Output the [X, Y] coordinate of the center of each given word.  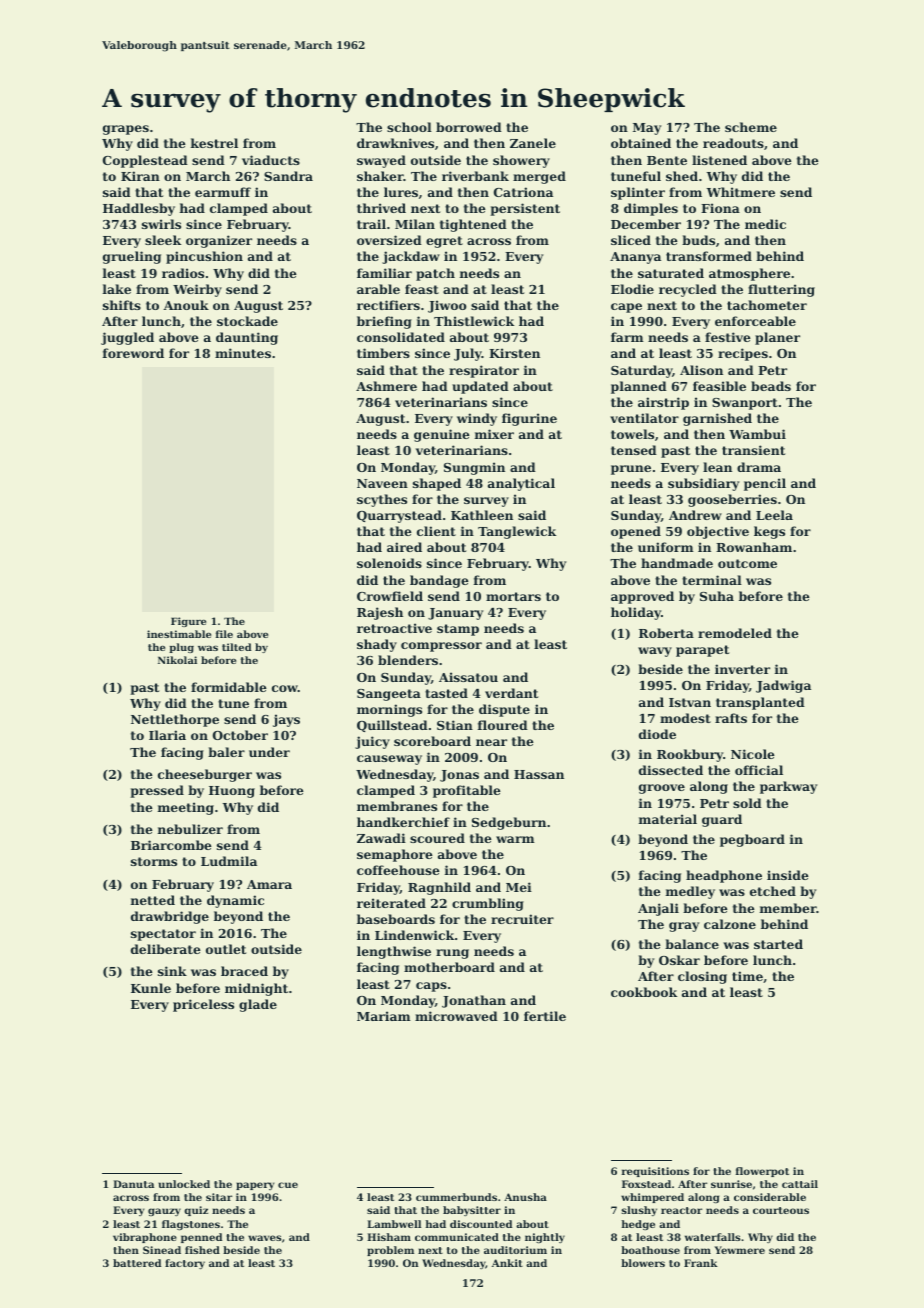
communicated [457, 1237]
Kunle [151, 988]
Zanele [533, 143]
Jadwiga [783, 686]
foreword [133, 353]
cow [285, 688]
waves [265, 1238]
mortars [513, 596]
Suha [717, 596]
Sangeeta [389, 695]
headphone [724, 876]
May [647, 129]
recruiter [522, 919]
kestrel [214, 143]
